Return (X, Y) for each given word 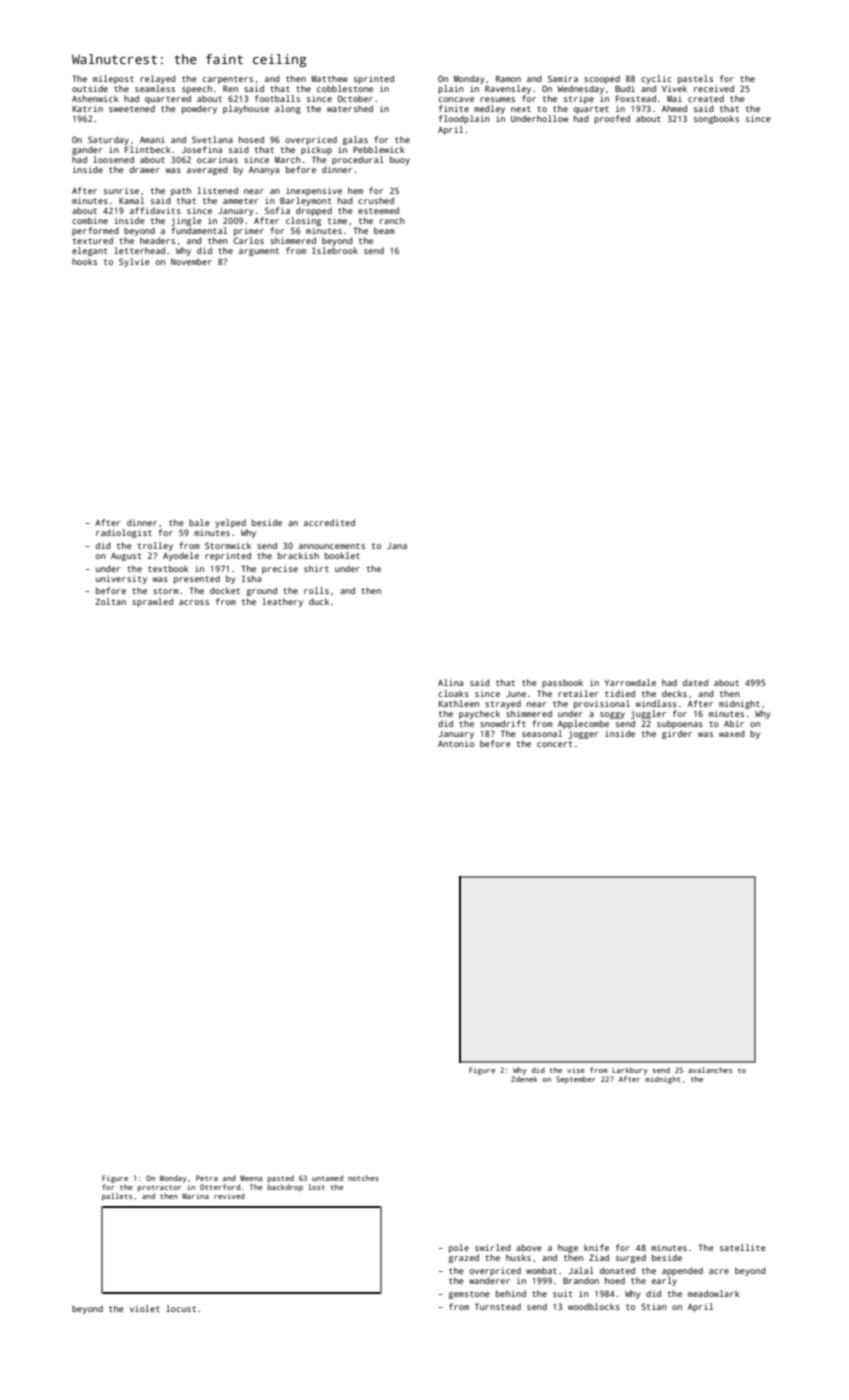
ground (261, 591)
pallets (117, 1197)
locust (181, 1308)
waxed (732, 733)
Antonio (456, 743)
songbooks (716, 119)
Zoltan (110, 601)
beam (384, 230)
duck (319, 601)
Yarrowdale (630, 682)
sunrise (121, 190)
